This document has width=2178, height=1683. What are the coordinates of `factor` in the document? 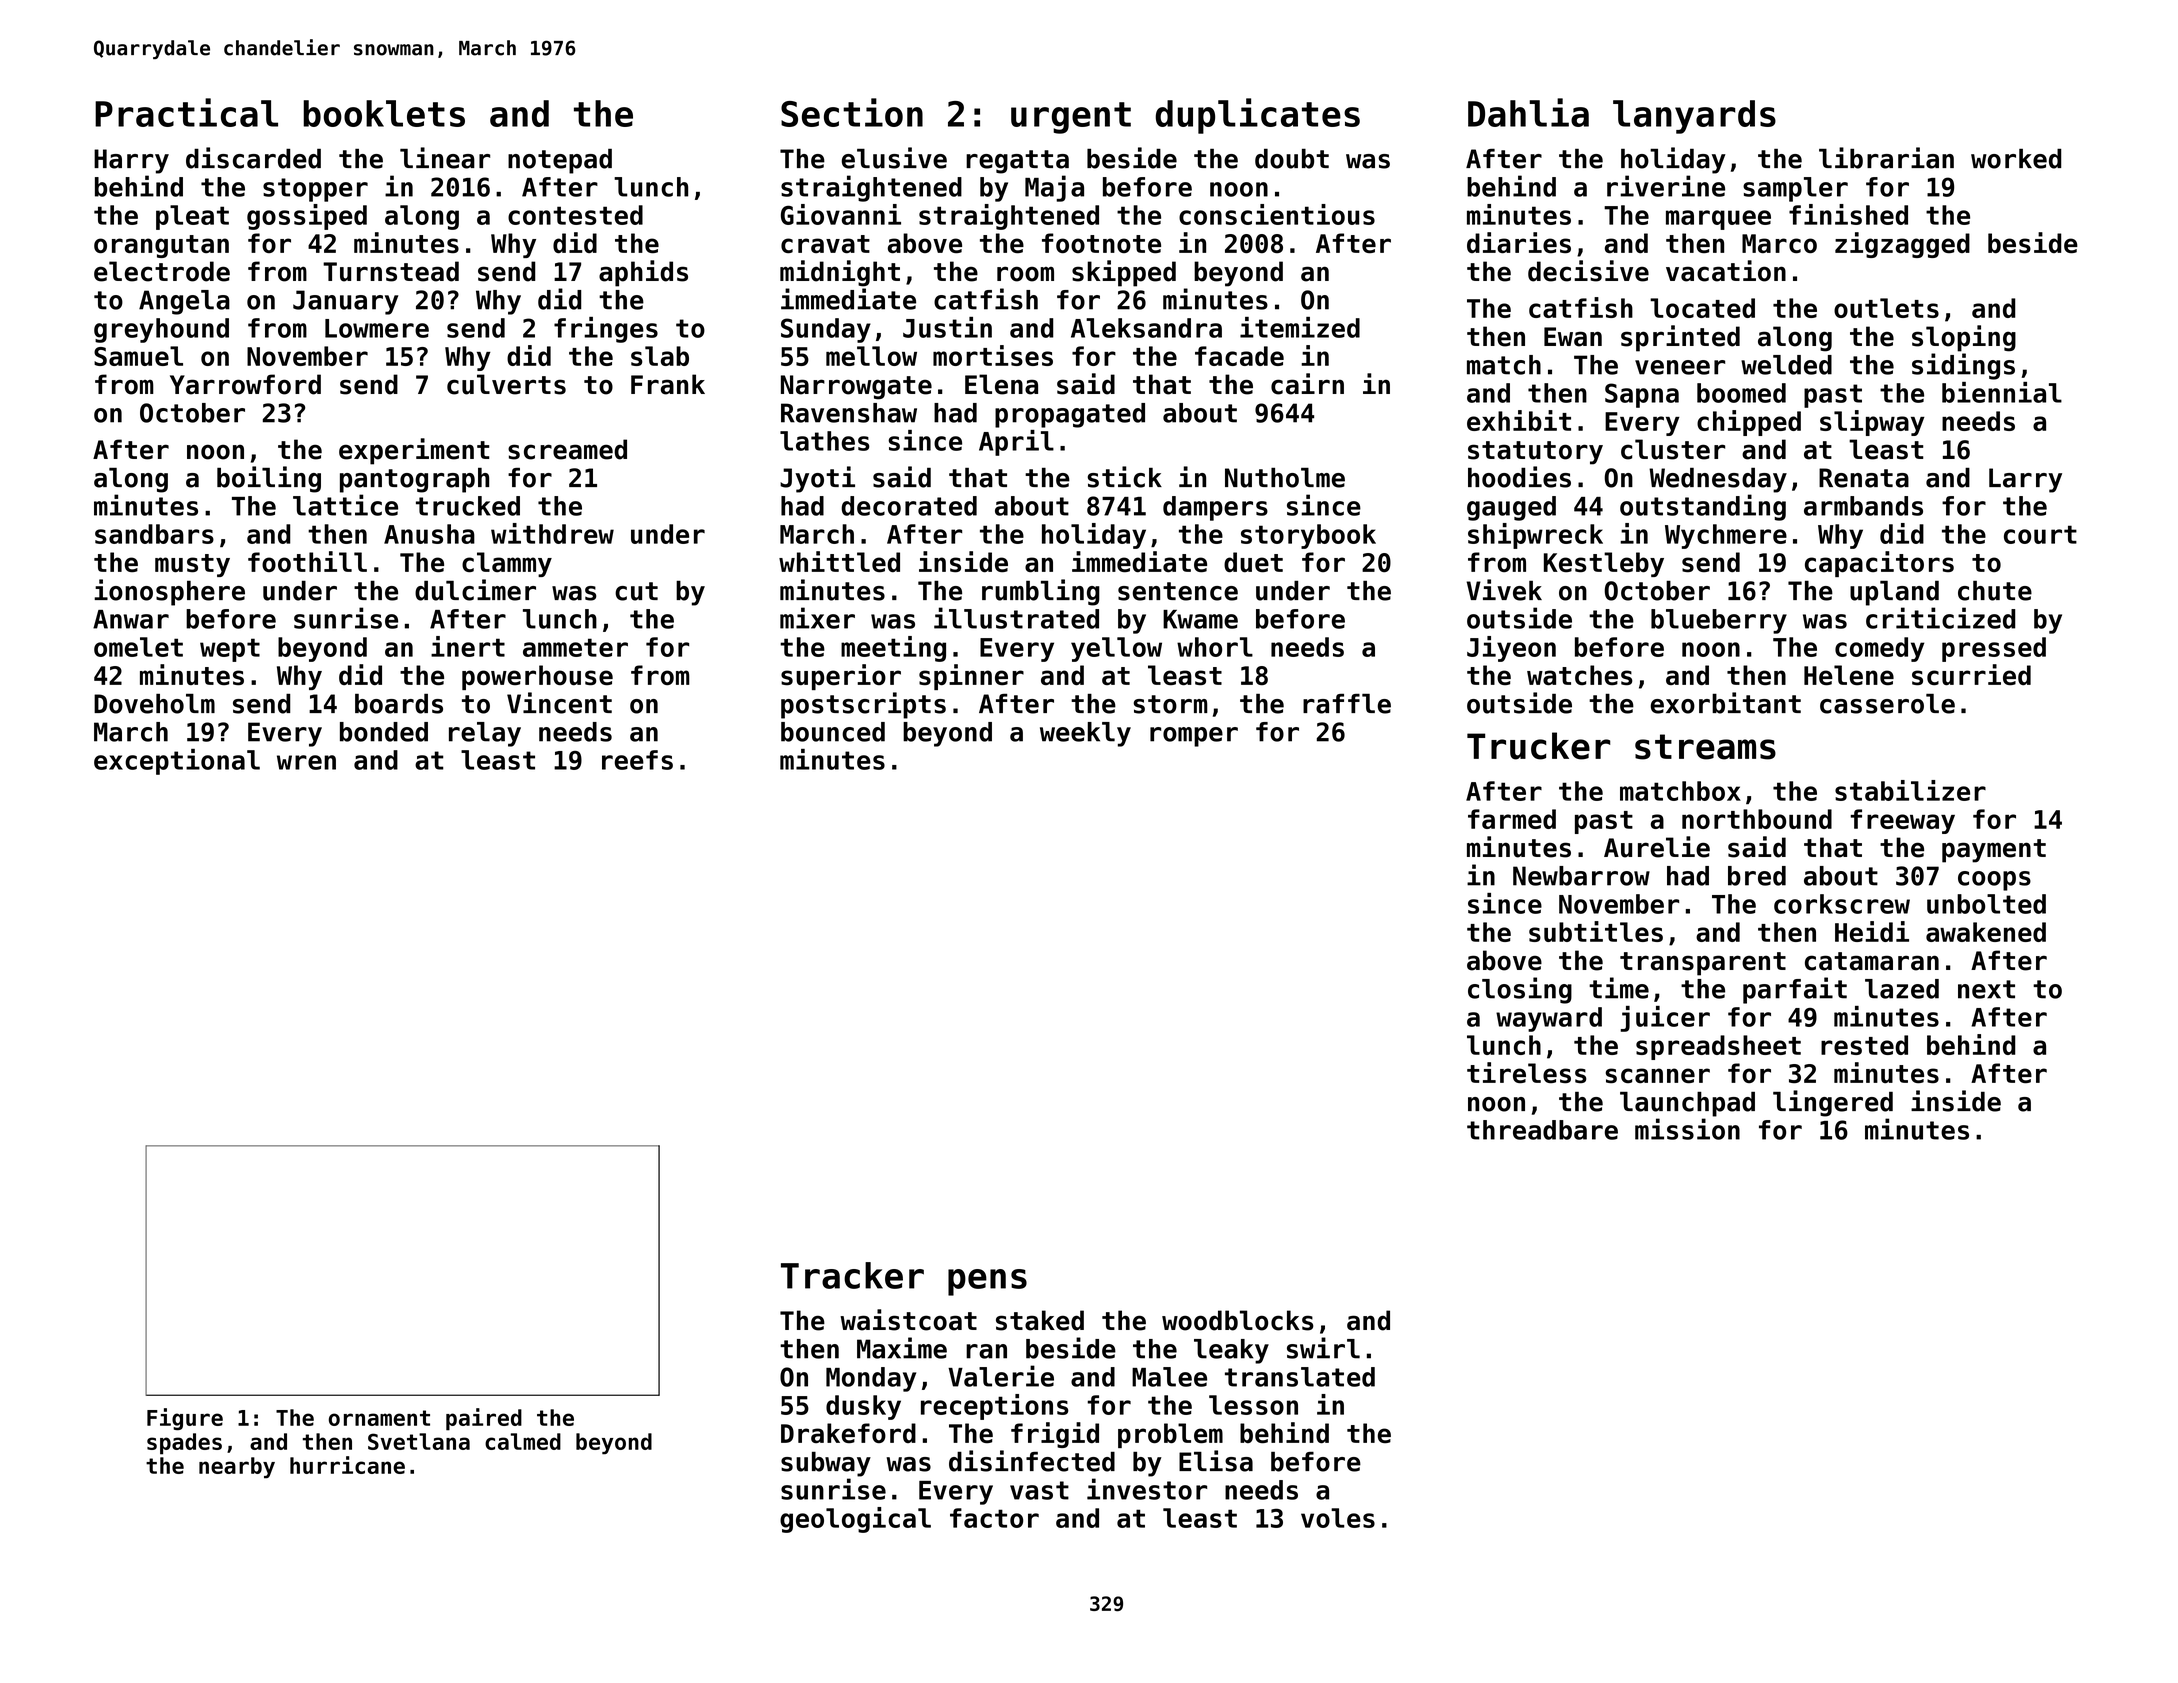 It's located at (994, 1518).
